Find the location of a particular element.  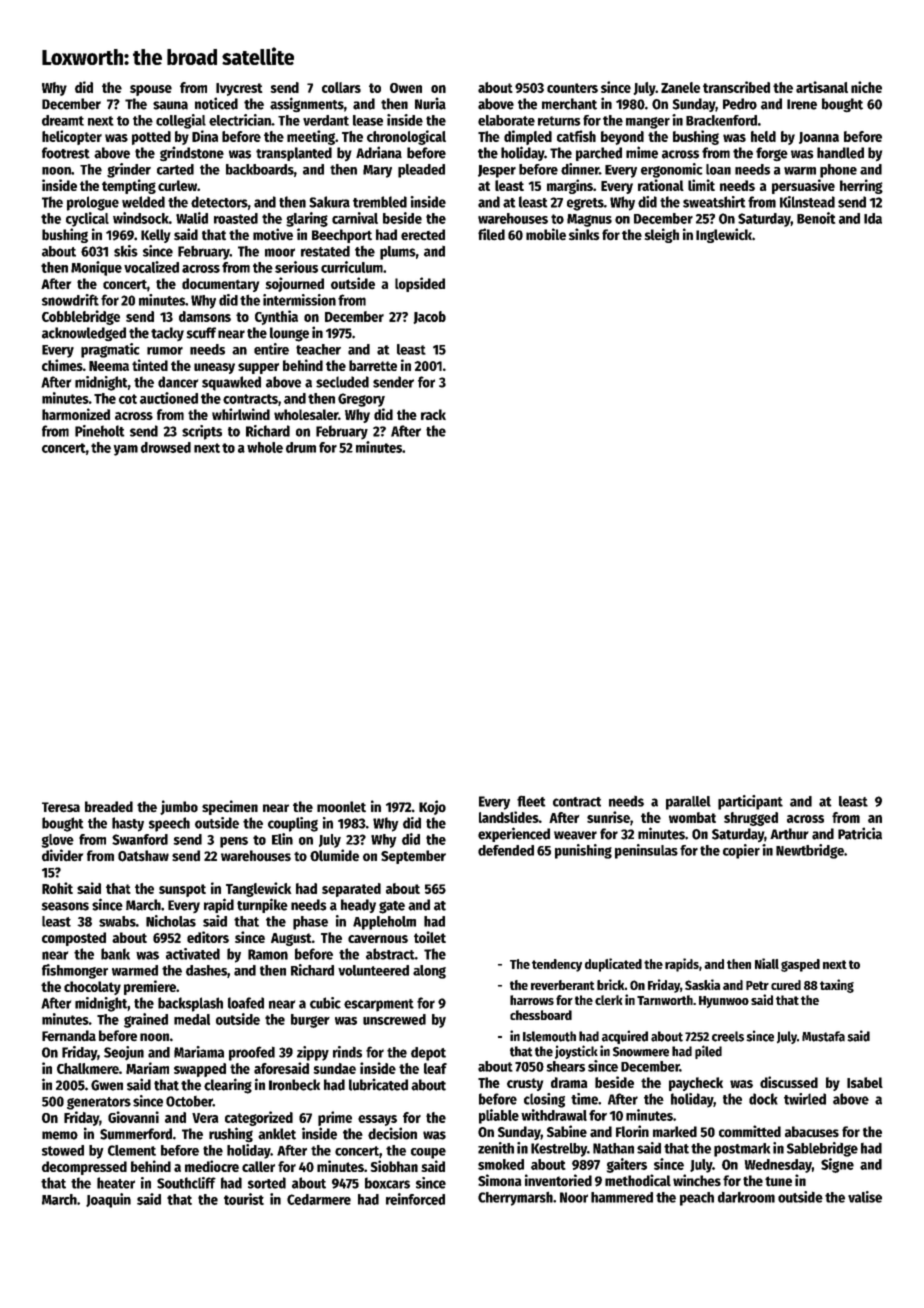

Benoit is located at coordinates (816, 218).
